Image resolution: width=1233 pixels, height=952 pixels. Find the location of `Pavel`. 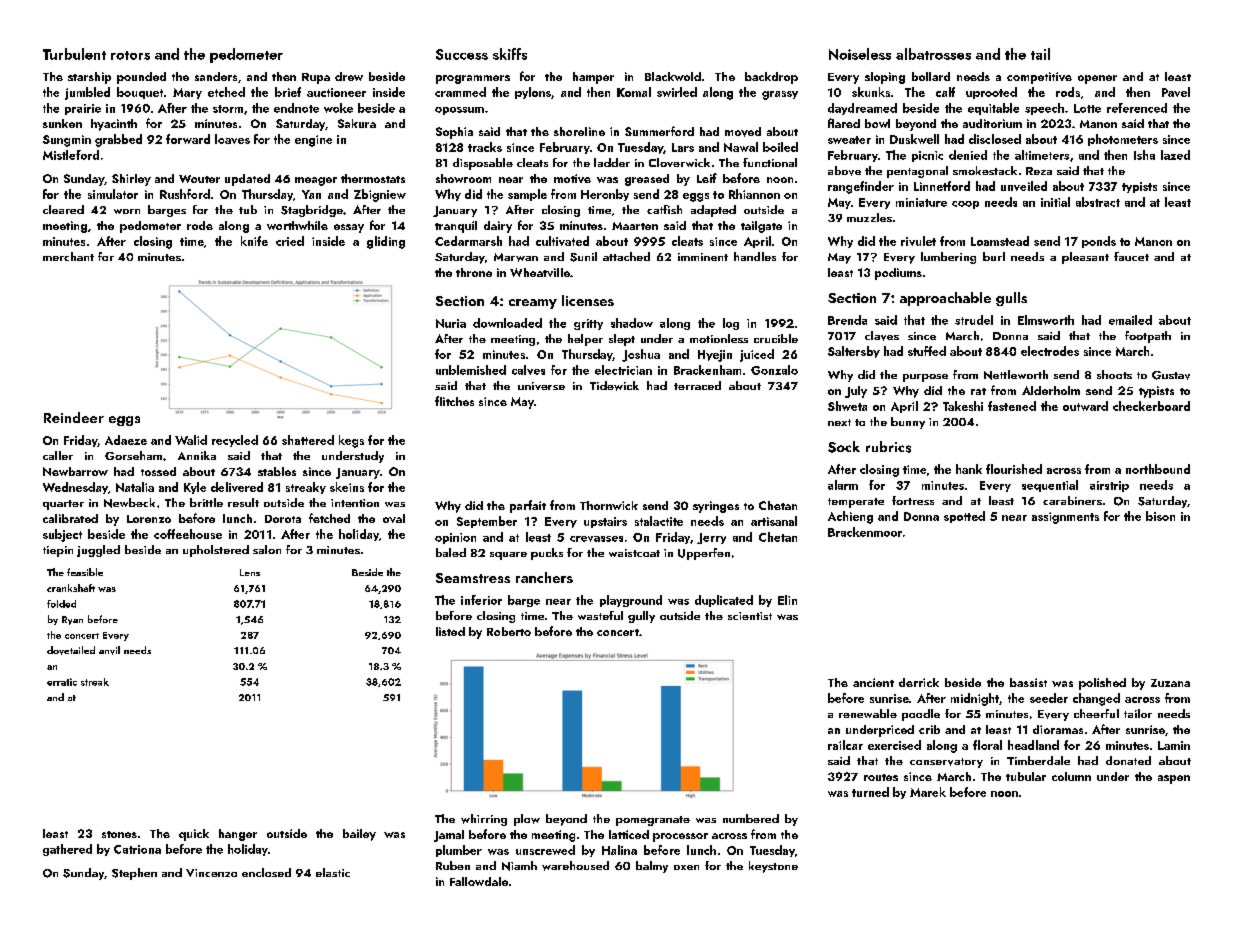

Pavel is located at coordinates (1176, 92).
